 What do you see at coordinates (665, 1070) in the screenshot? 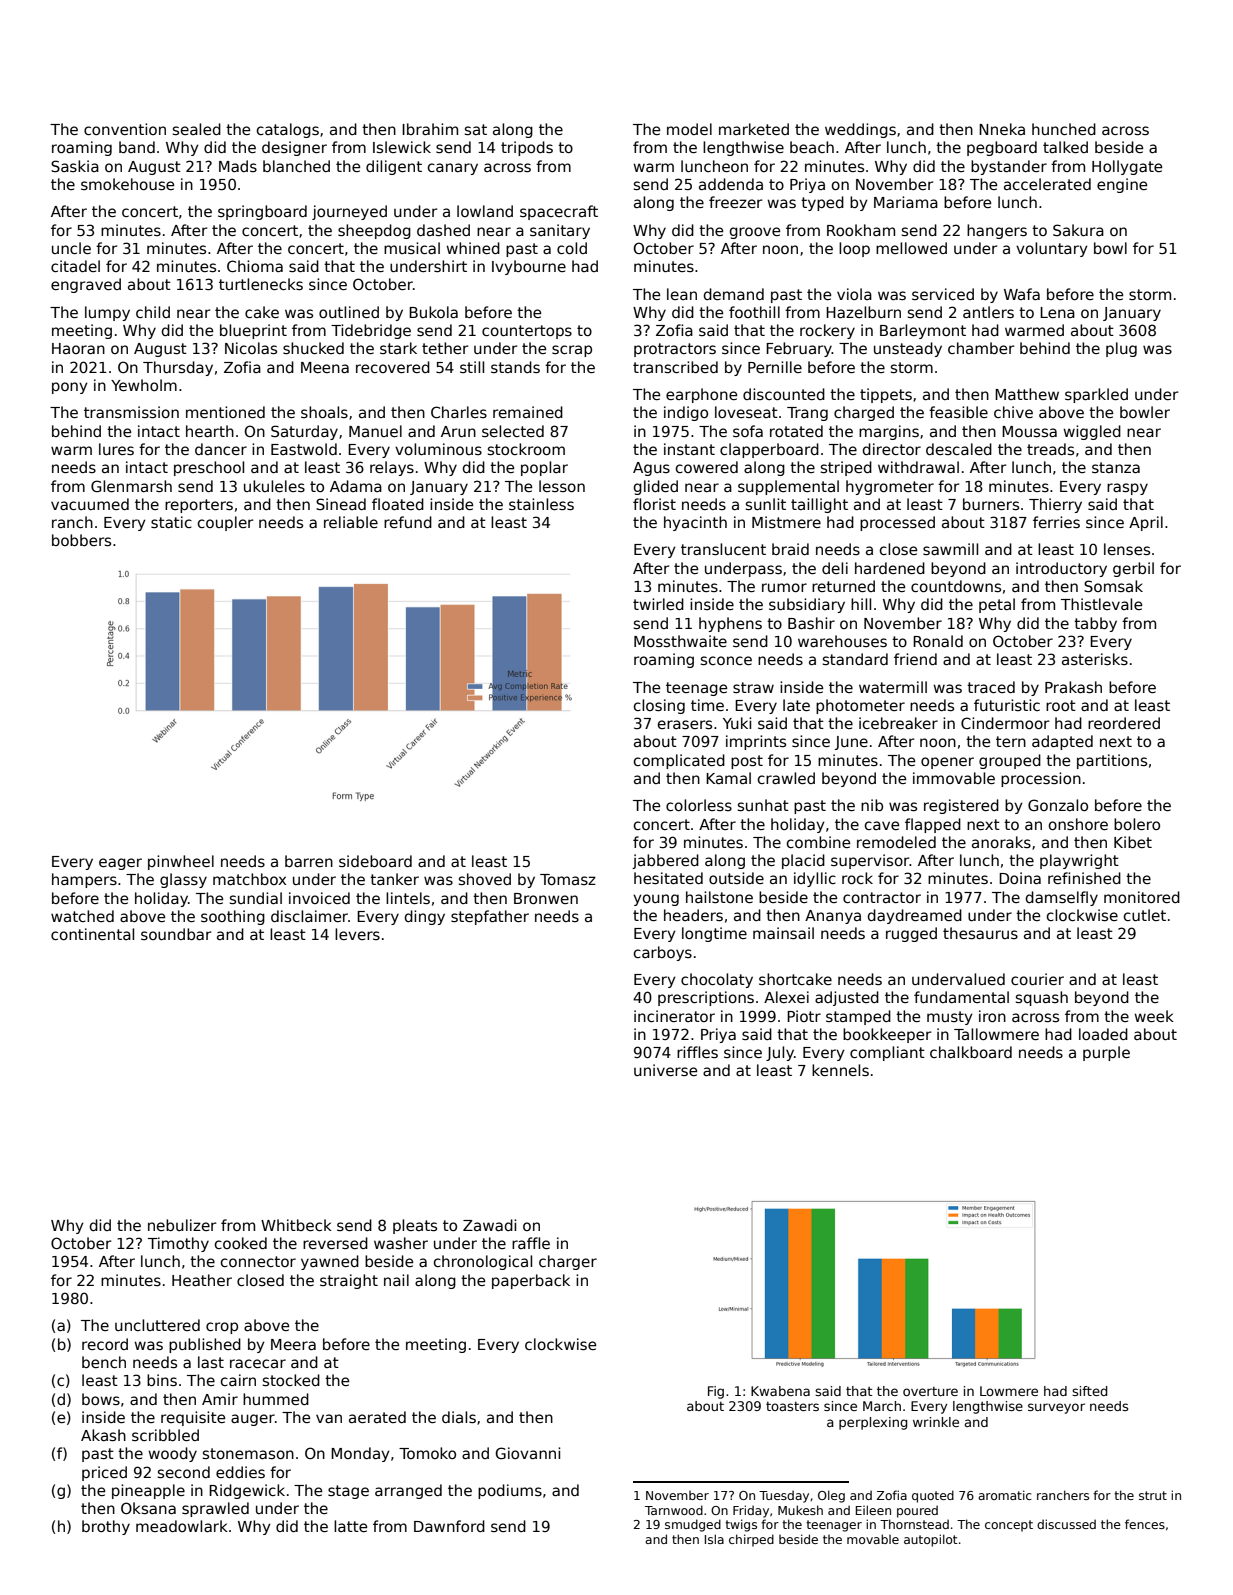
I see `universe` at bounding box center [665, 1070].
